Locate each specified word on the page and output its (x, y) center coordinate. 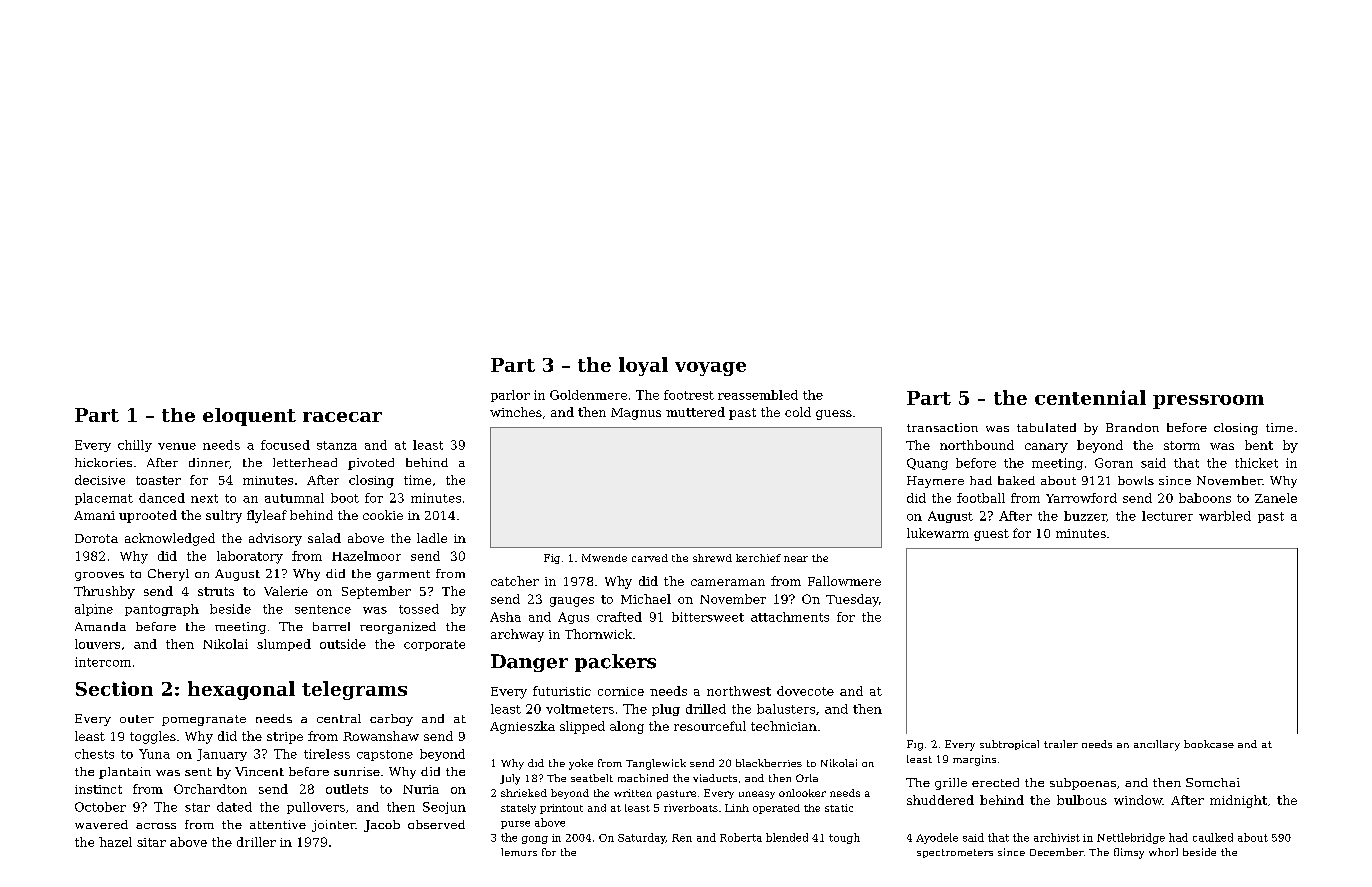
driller (256, 842)
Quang (927, 464)
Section (114, 688)
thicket (1256, 463)
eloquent (249, 417)
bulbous (1082, 800)
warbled (1225, 516)
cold (798, 412)
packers (615, 663)
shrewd (712, 558)
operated (776, 809)
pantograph (162, 610)
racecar (342, 417)
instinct (98, 789)
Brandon (1132, 427)
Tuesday (852, 600)
